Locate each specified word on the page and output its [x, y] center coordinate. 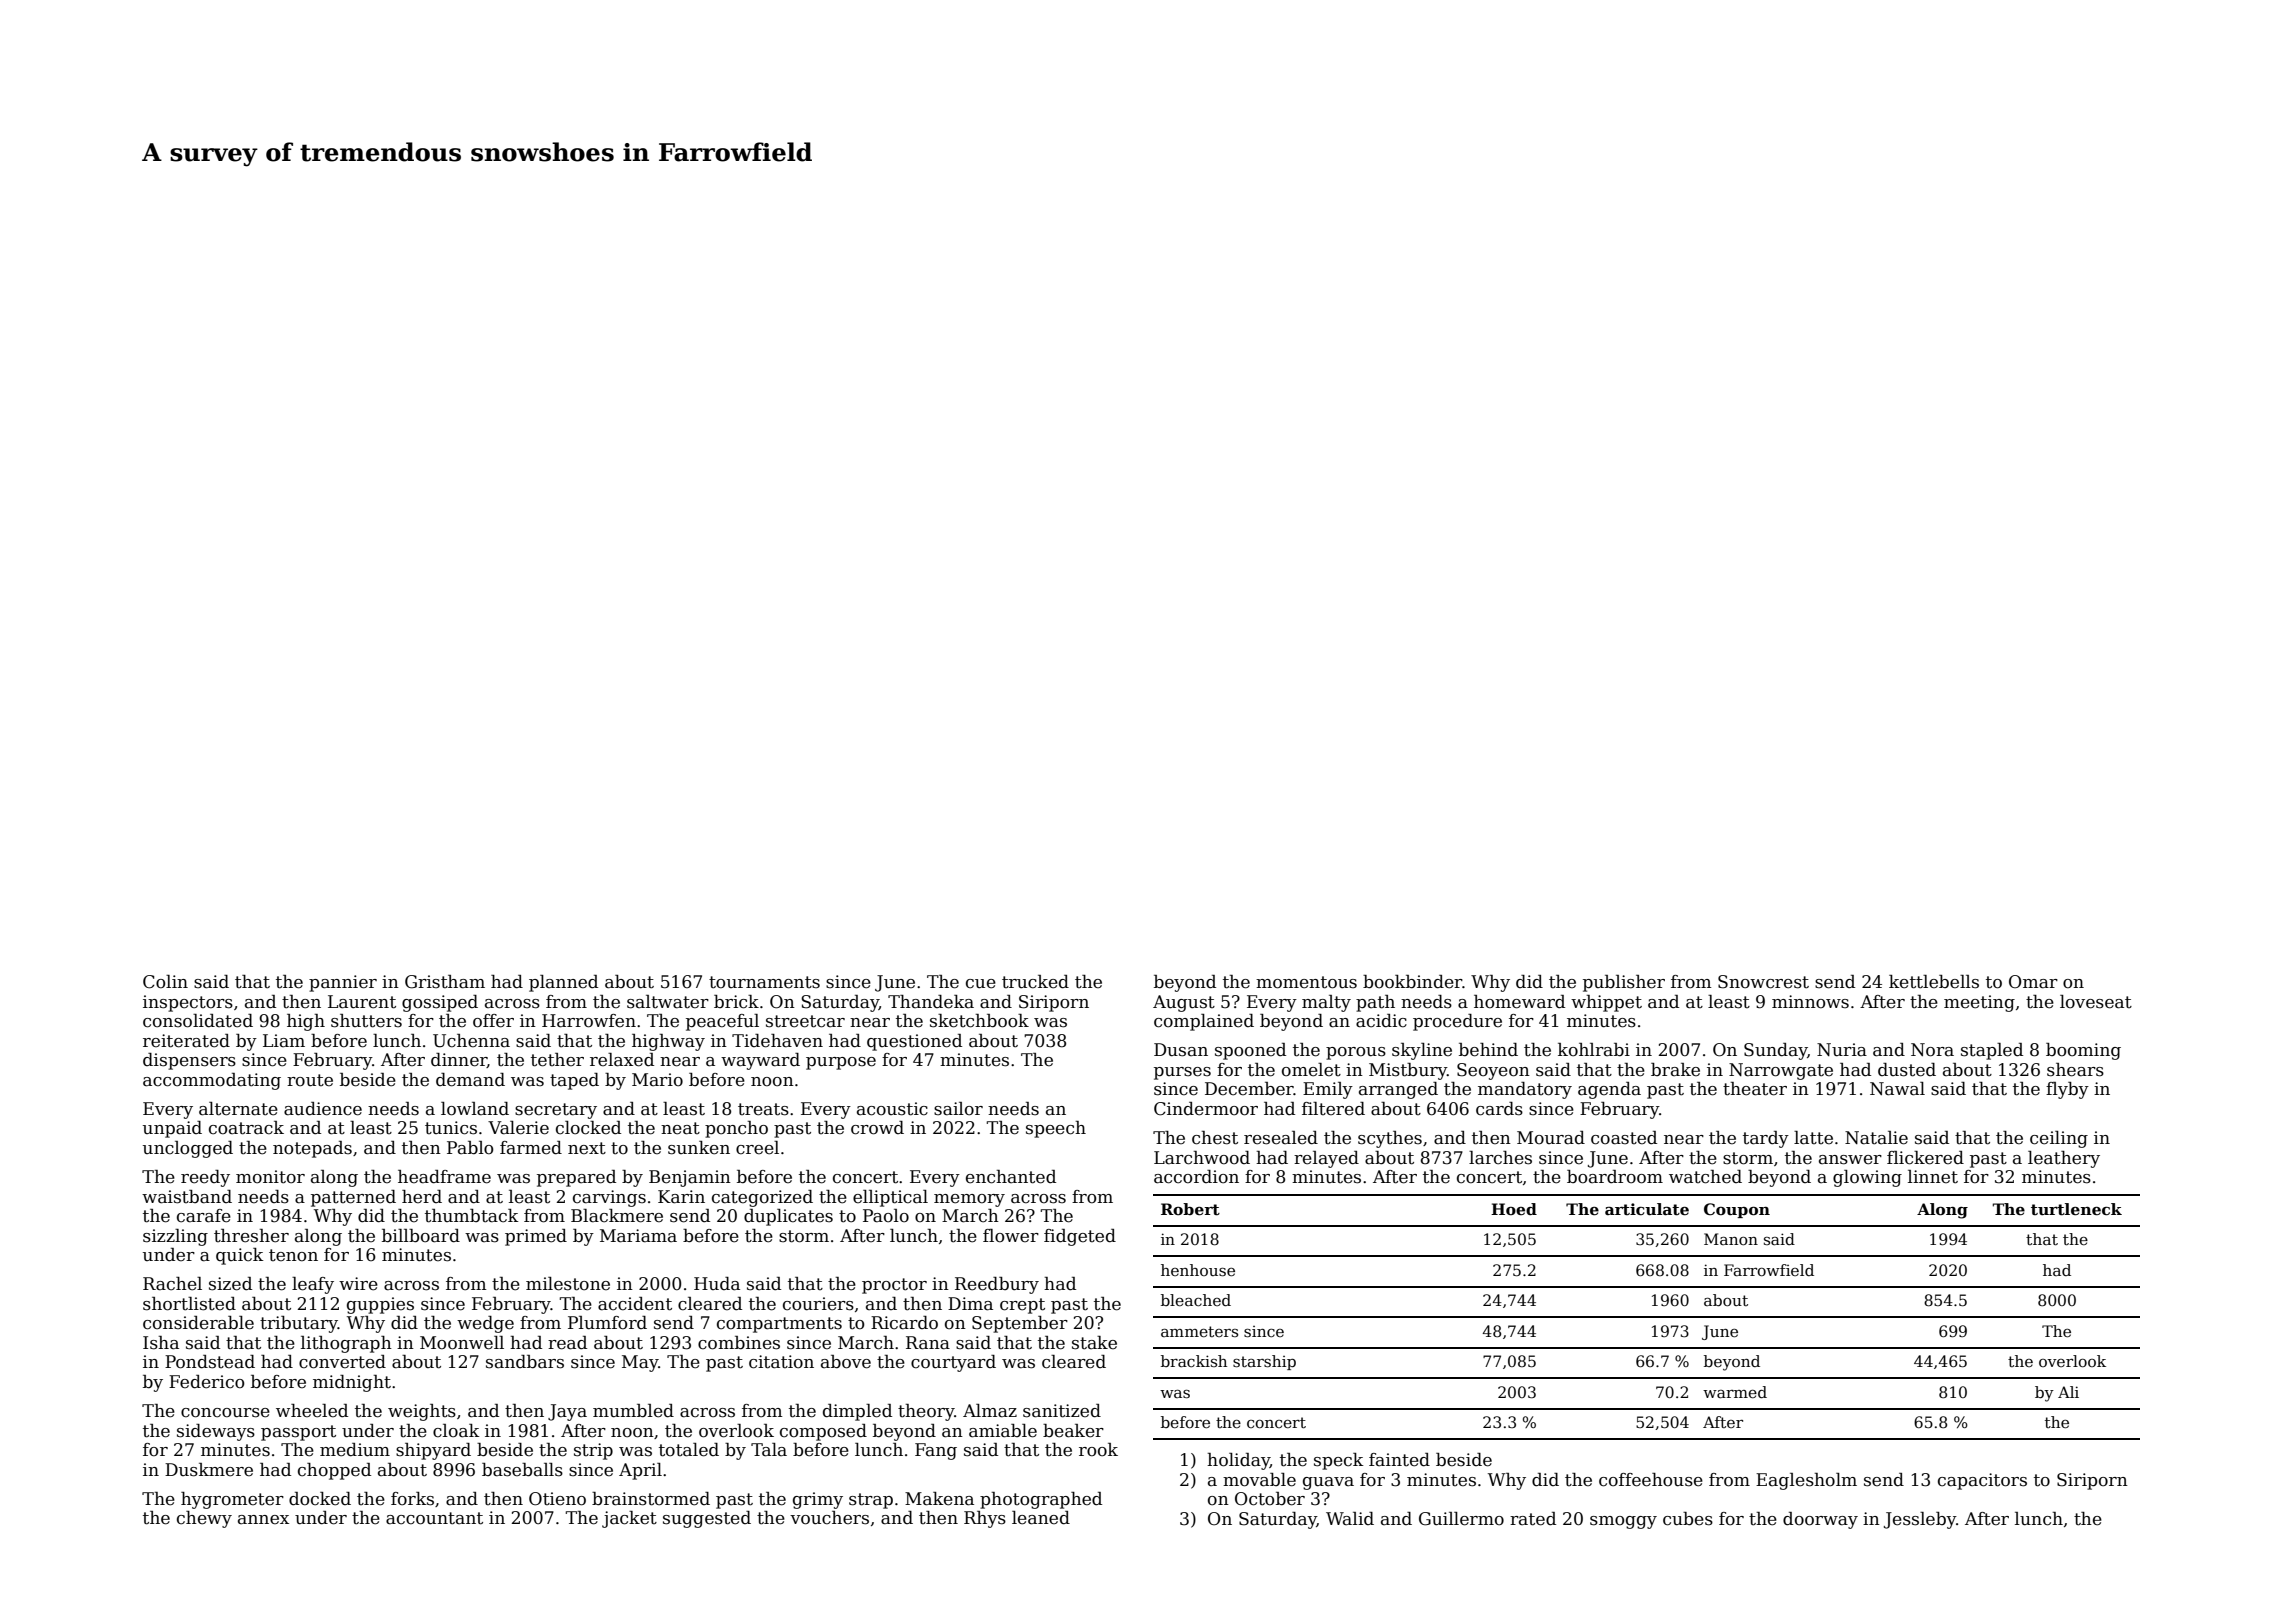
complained [1204, 1022]
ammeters [1199, 1332]
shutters [366, 1021]
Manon [1731, 1239]
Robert [1190, 1209]
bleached [1196, 1300]
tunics [451, 1128]
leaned [1041, 1518]
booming [2083, 1051]
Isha [161, 1343]
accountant [434, 1518]
